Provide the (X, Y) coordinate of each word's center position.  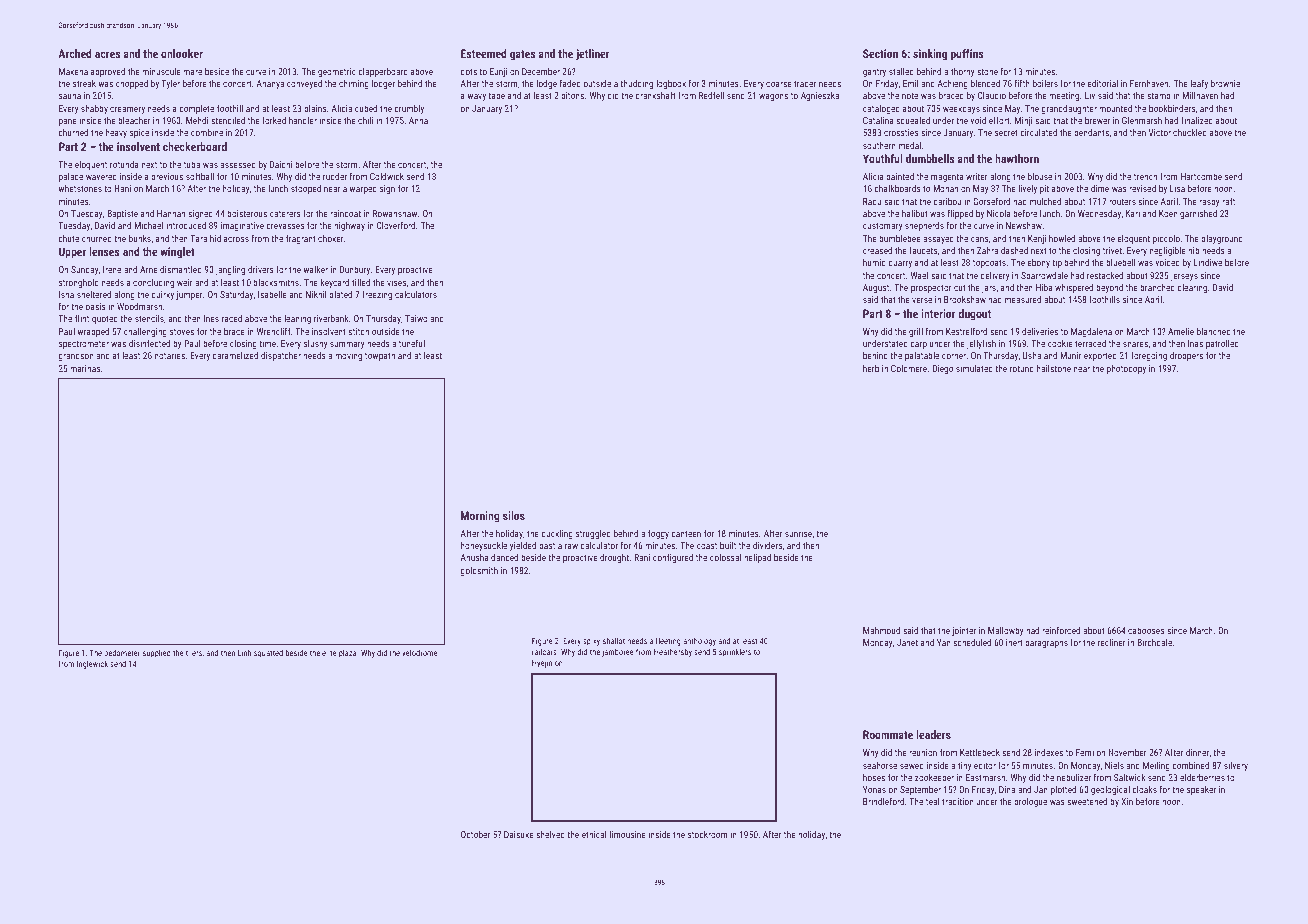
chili (366, 120)
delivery (995, 276)
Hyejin (542, 664)
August (876, 288)
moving (348, 356)
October (476, 834)
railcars (544, 651)
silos (514, 515)
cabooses (1146, 630)
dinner (1197, 752)
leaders (933, 734)
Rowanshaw (395, 213)
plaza (348, 653)
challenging (145, 332)
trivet (1112, 250)
